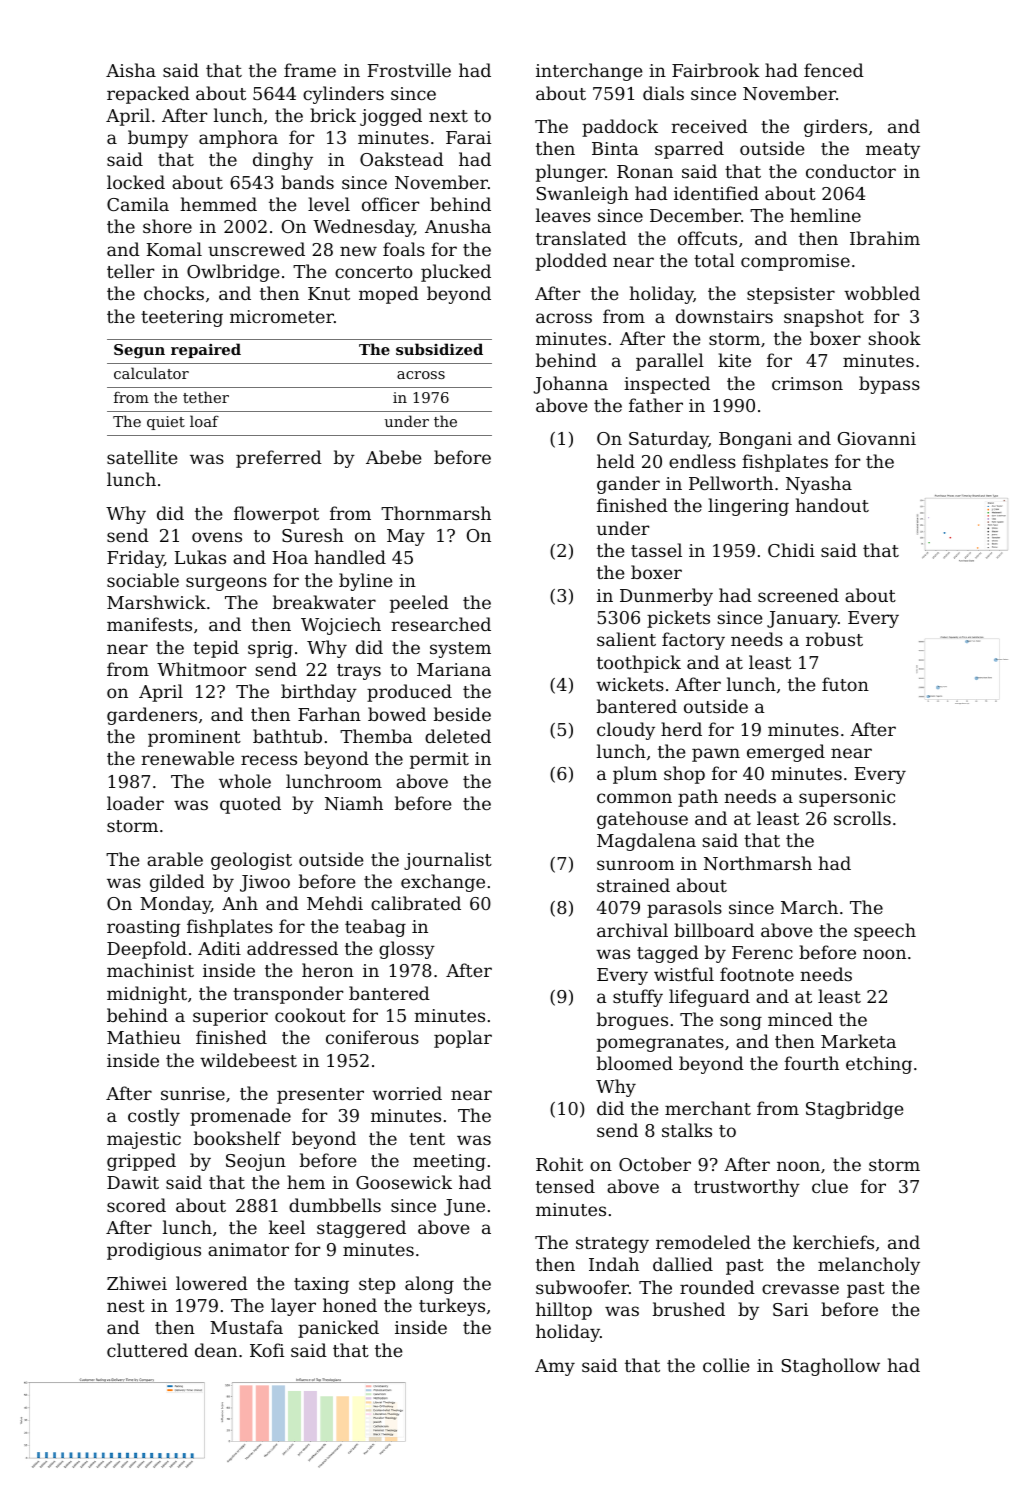 This page has height=1488, width=1027. What do you see at coordinates (791, 550) in the page?
I see `Chidi` at bounding box center [791, 550].
